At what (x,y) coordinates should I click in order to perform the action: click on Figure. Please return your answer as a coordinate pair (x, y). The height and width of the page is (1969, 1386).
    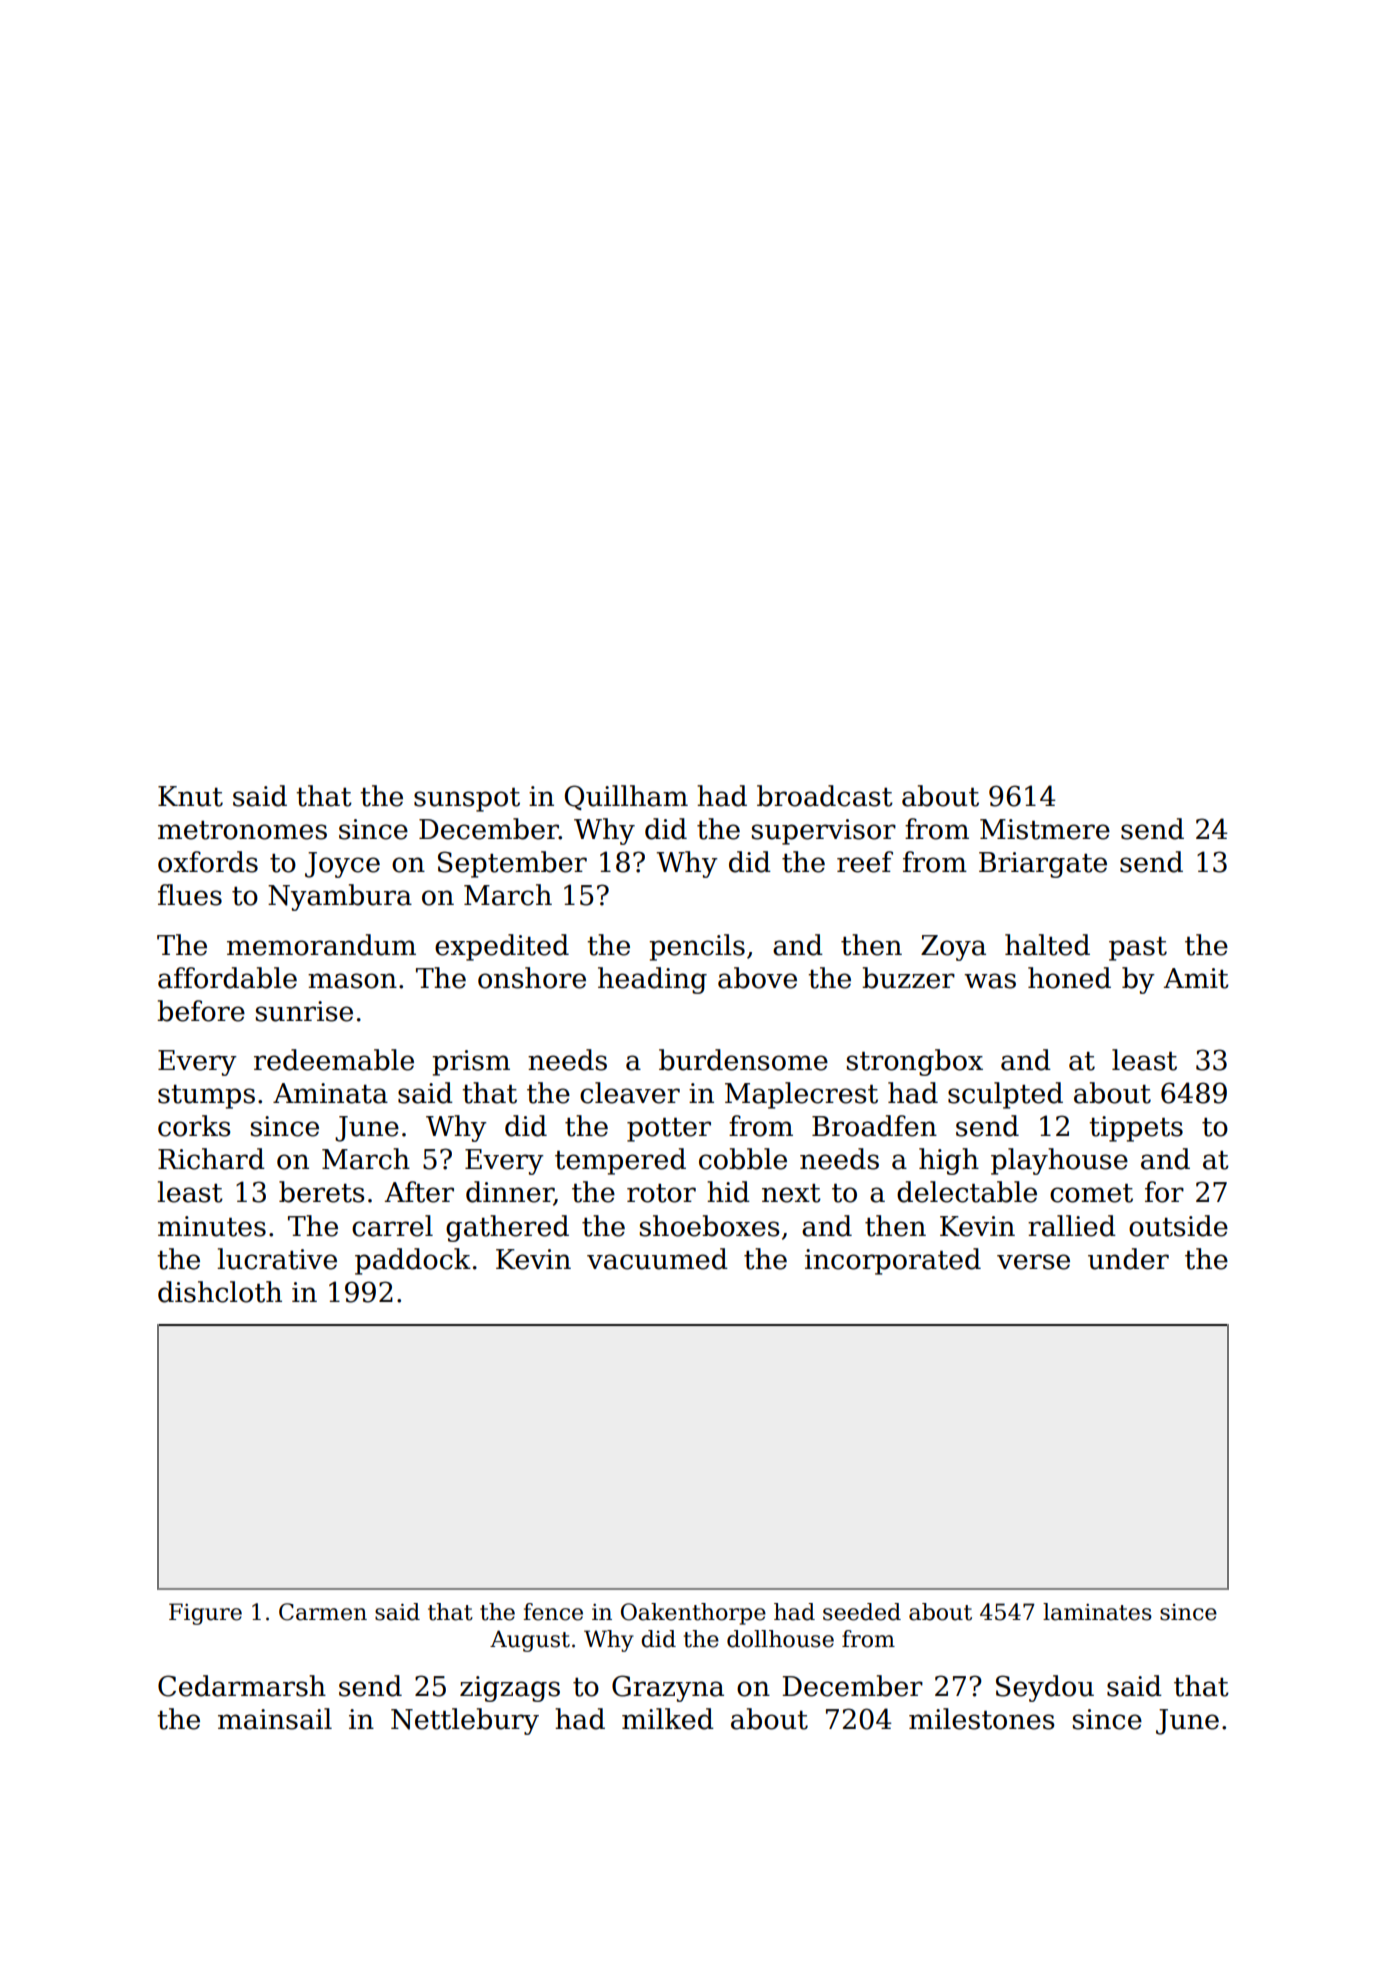
    Looking at the image, I should click on (205, 1614).
